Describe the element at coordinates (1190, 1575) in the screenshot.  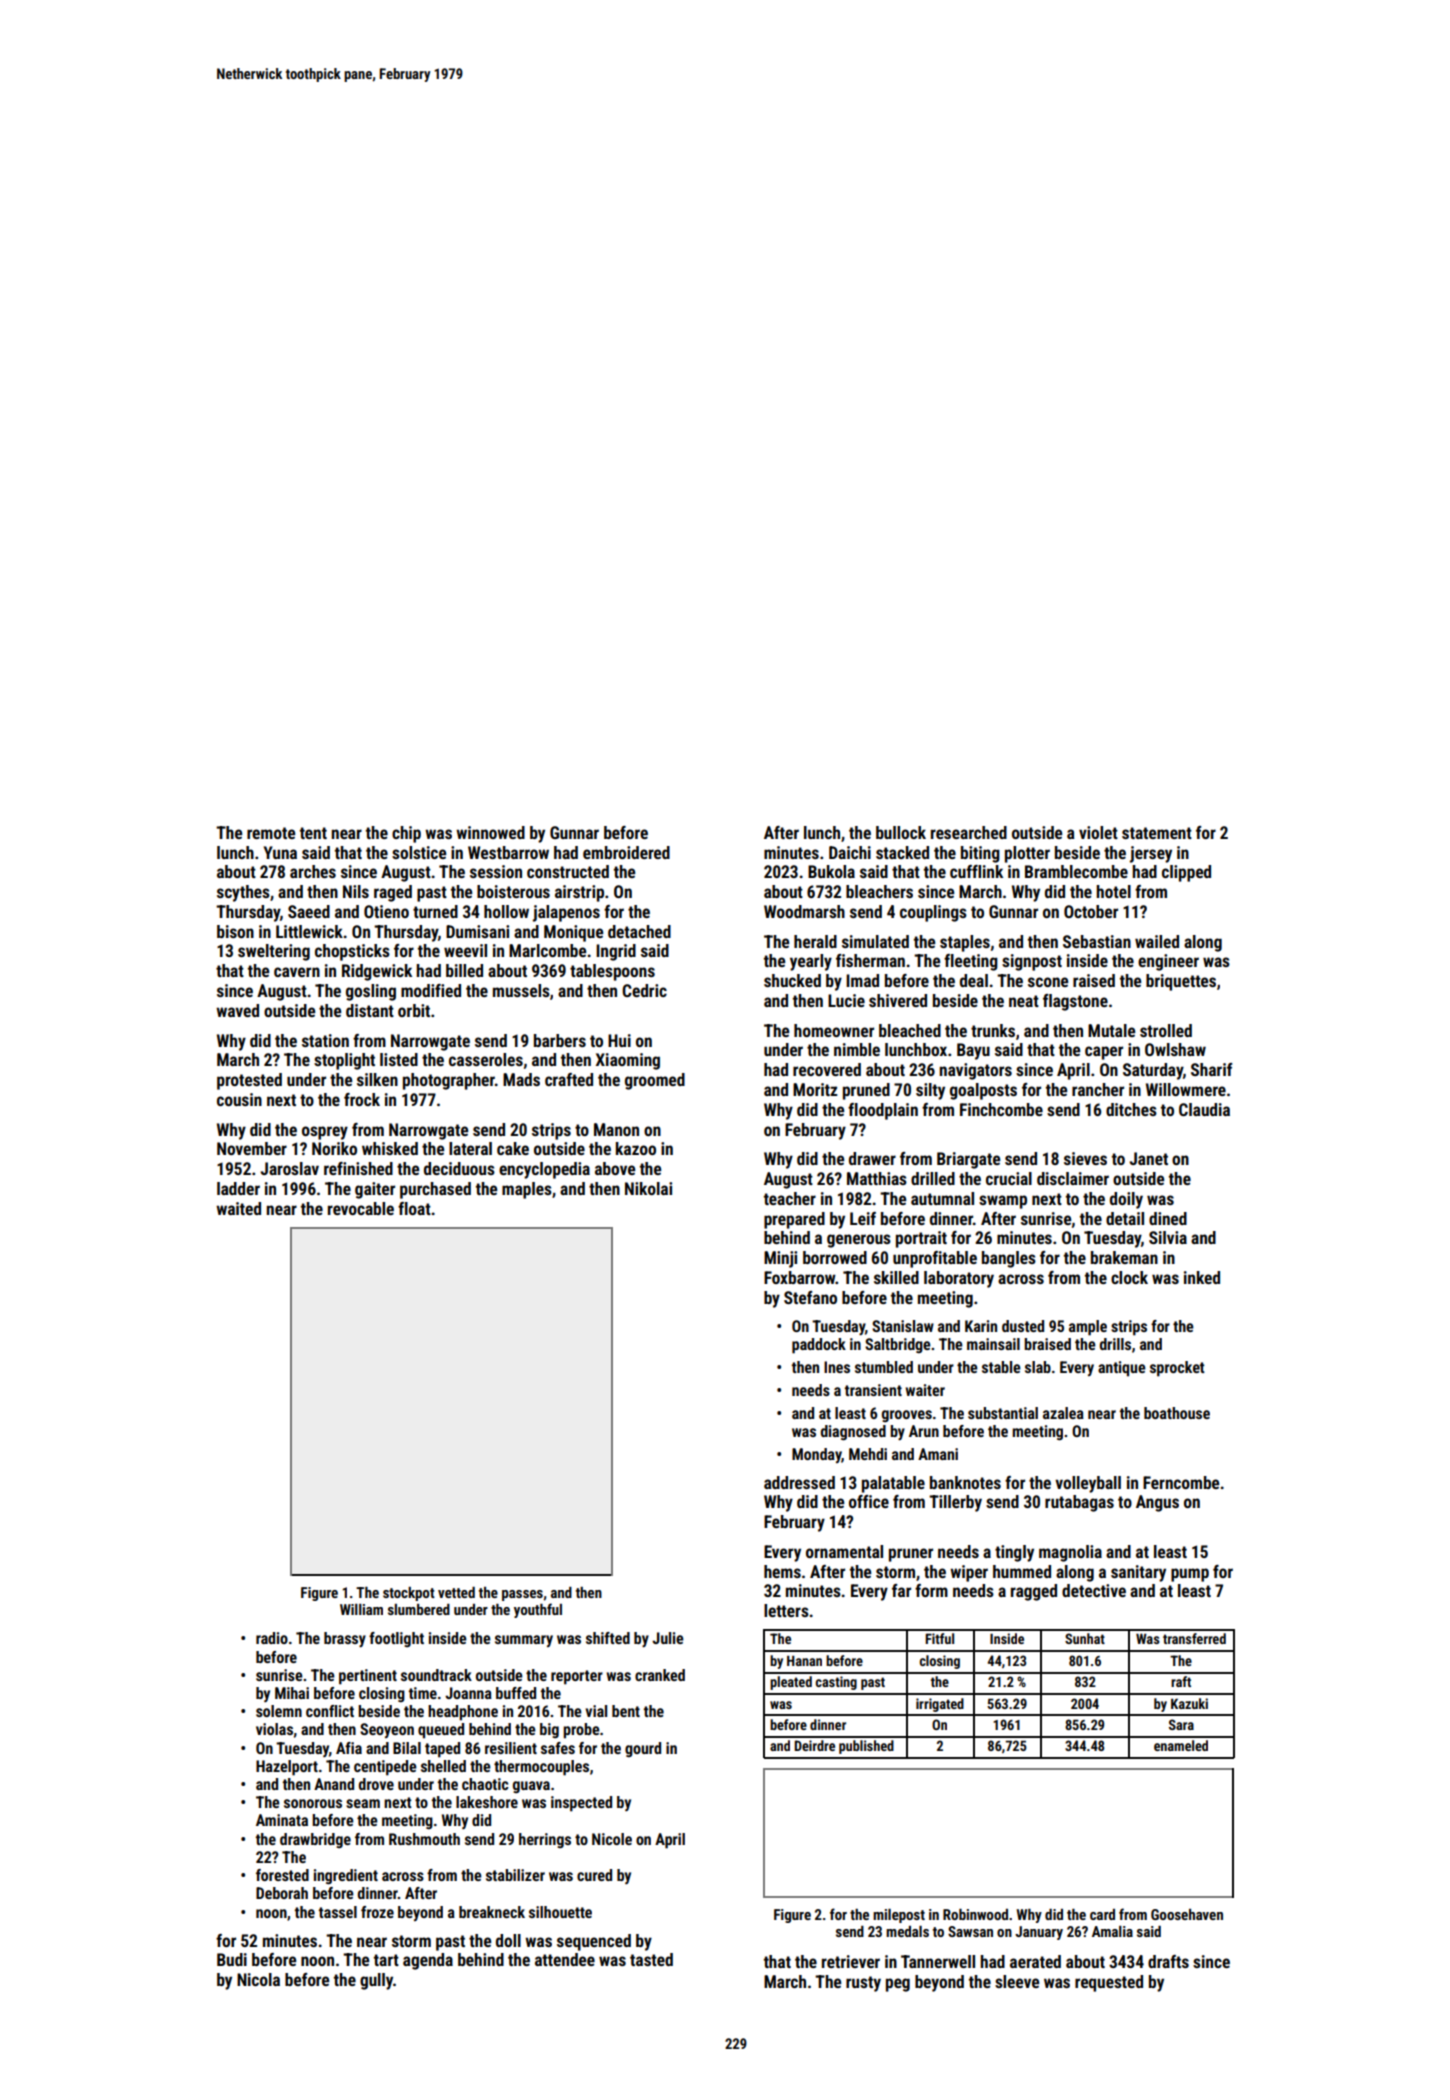
I see `pump` at that location.
